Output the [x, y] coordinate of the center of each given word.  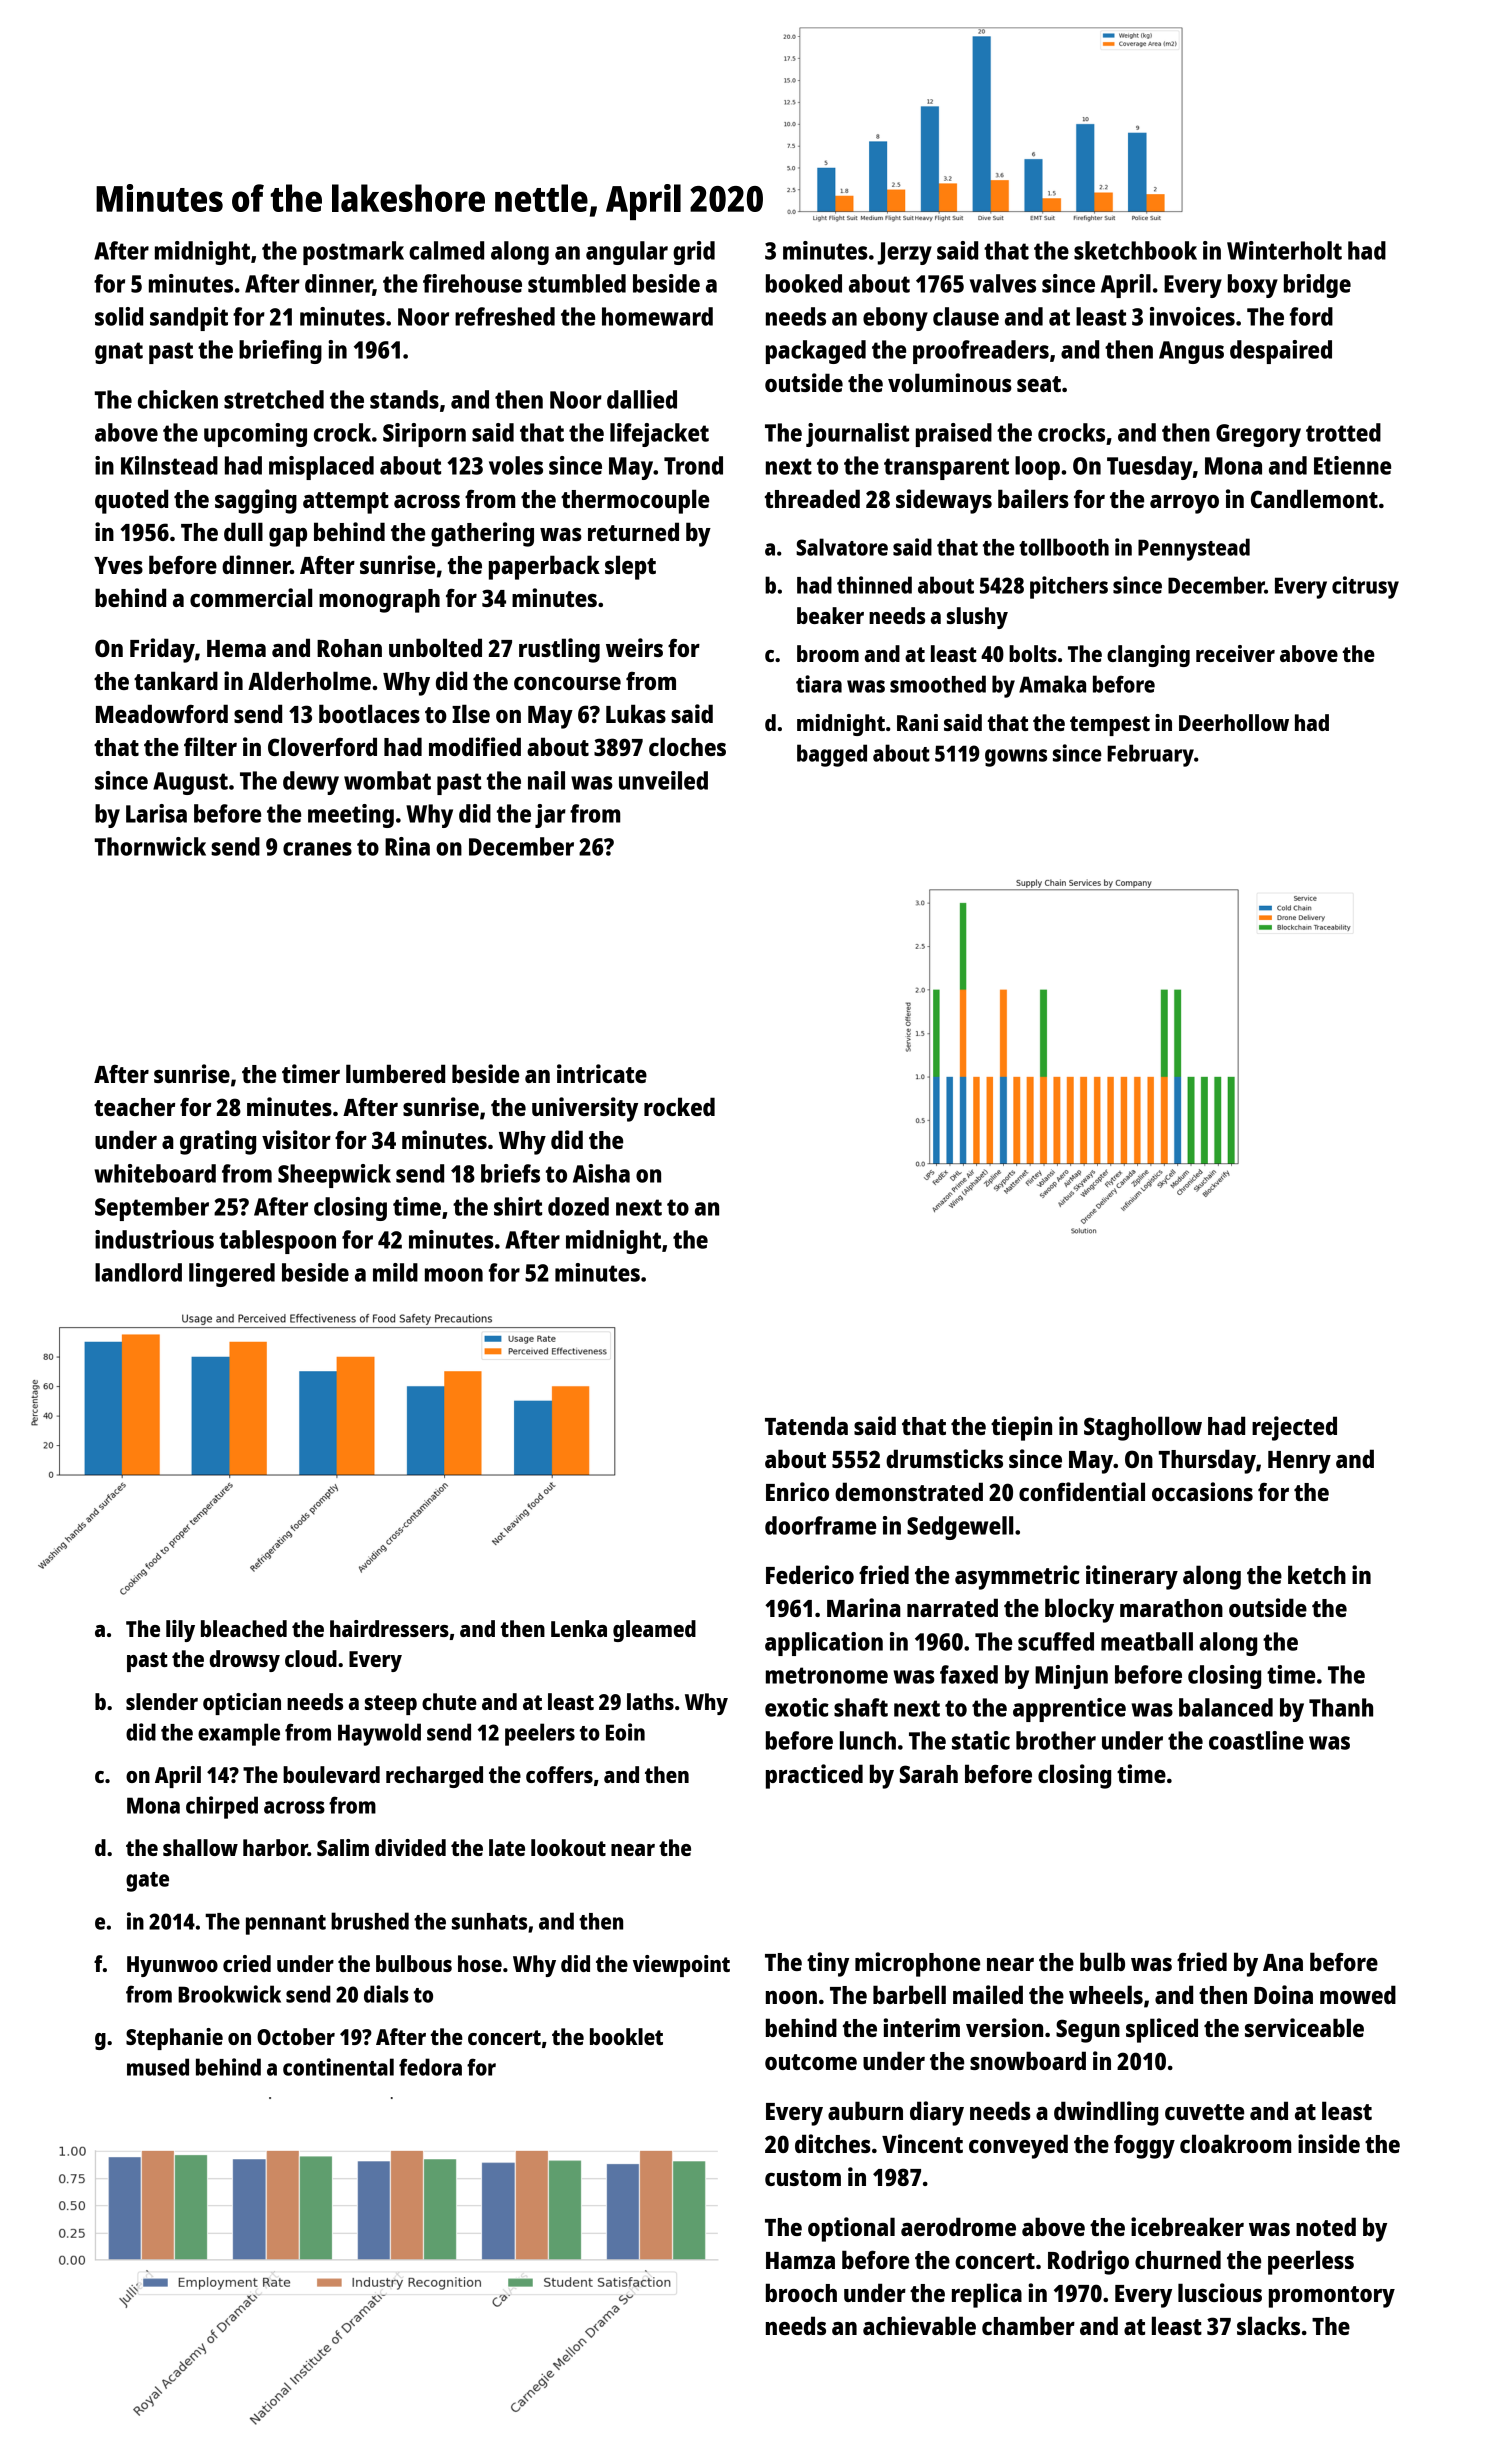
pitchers [1069, 587]
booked [804, 283]
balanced [1226, 1707]
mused [158, 2067]
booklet [626, 2036]
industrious [154, 1239]
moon [454, 1275]
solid [119, 316]
